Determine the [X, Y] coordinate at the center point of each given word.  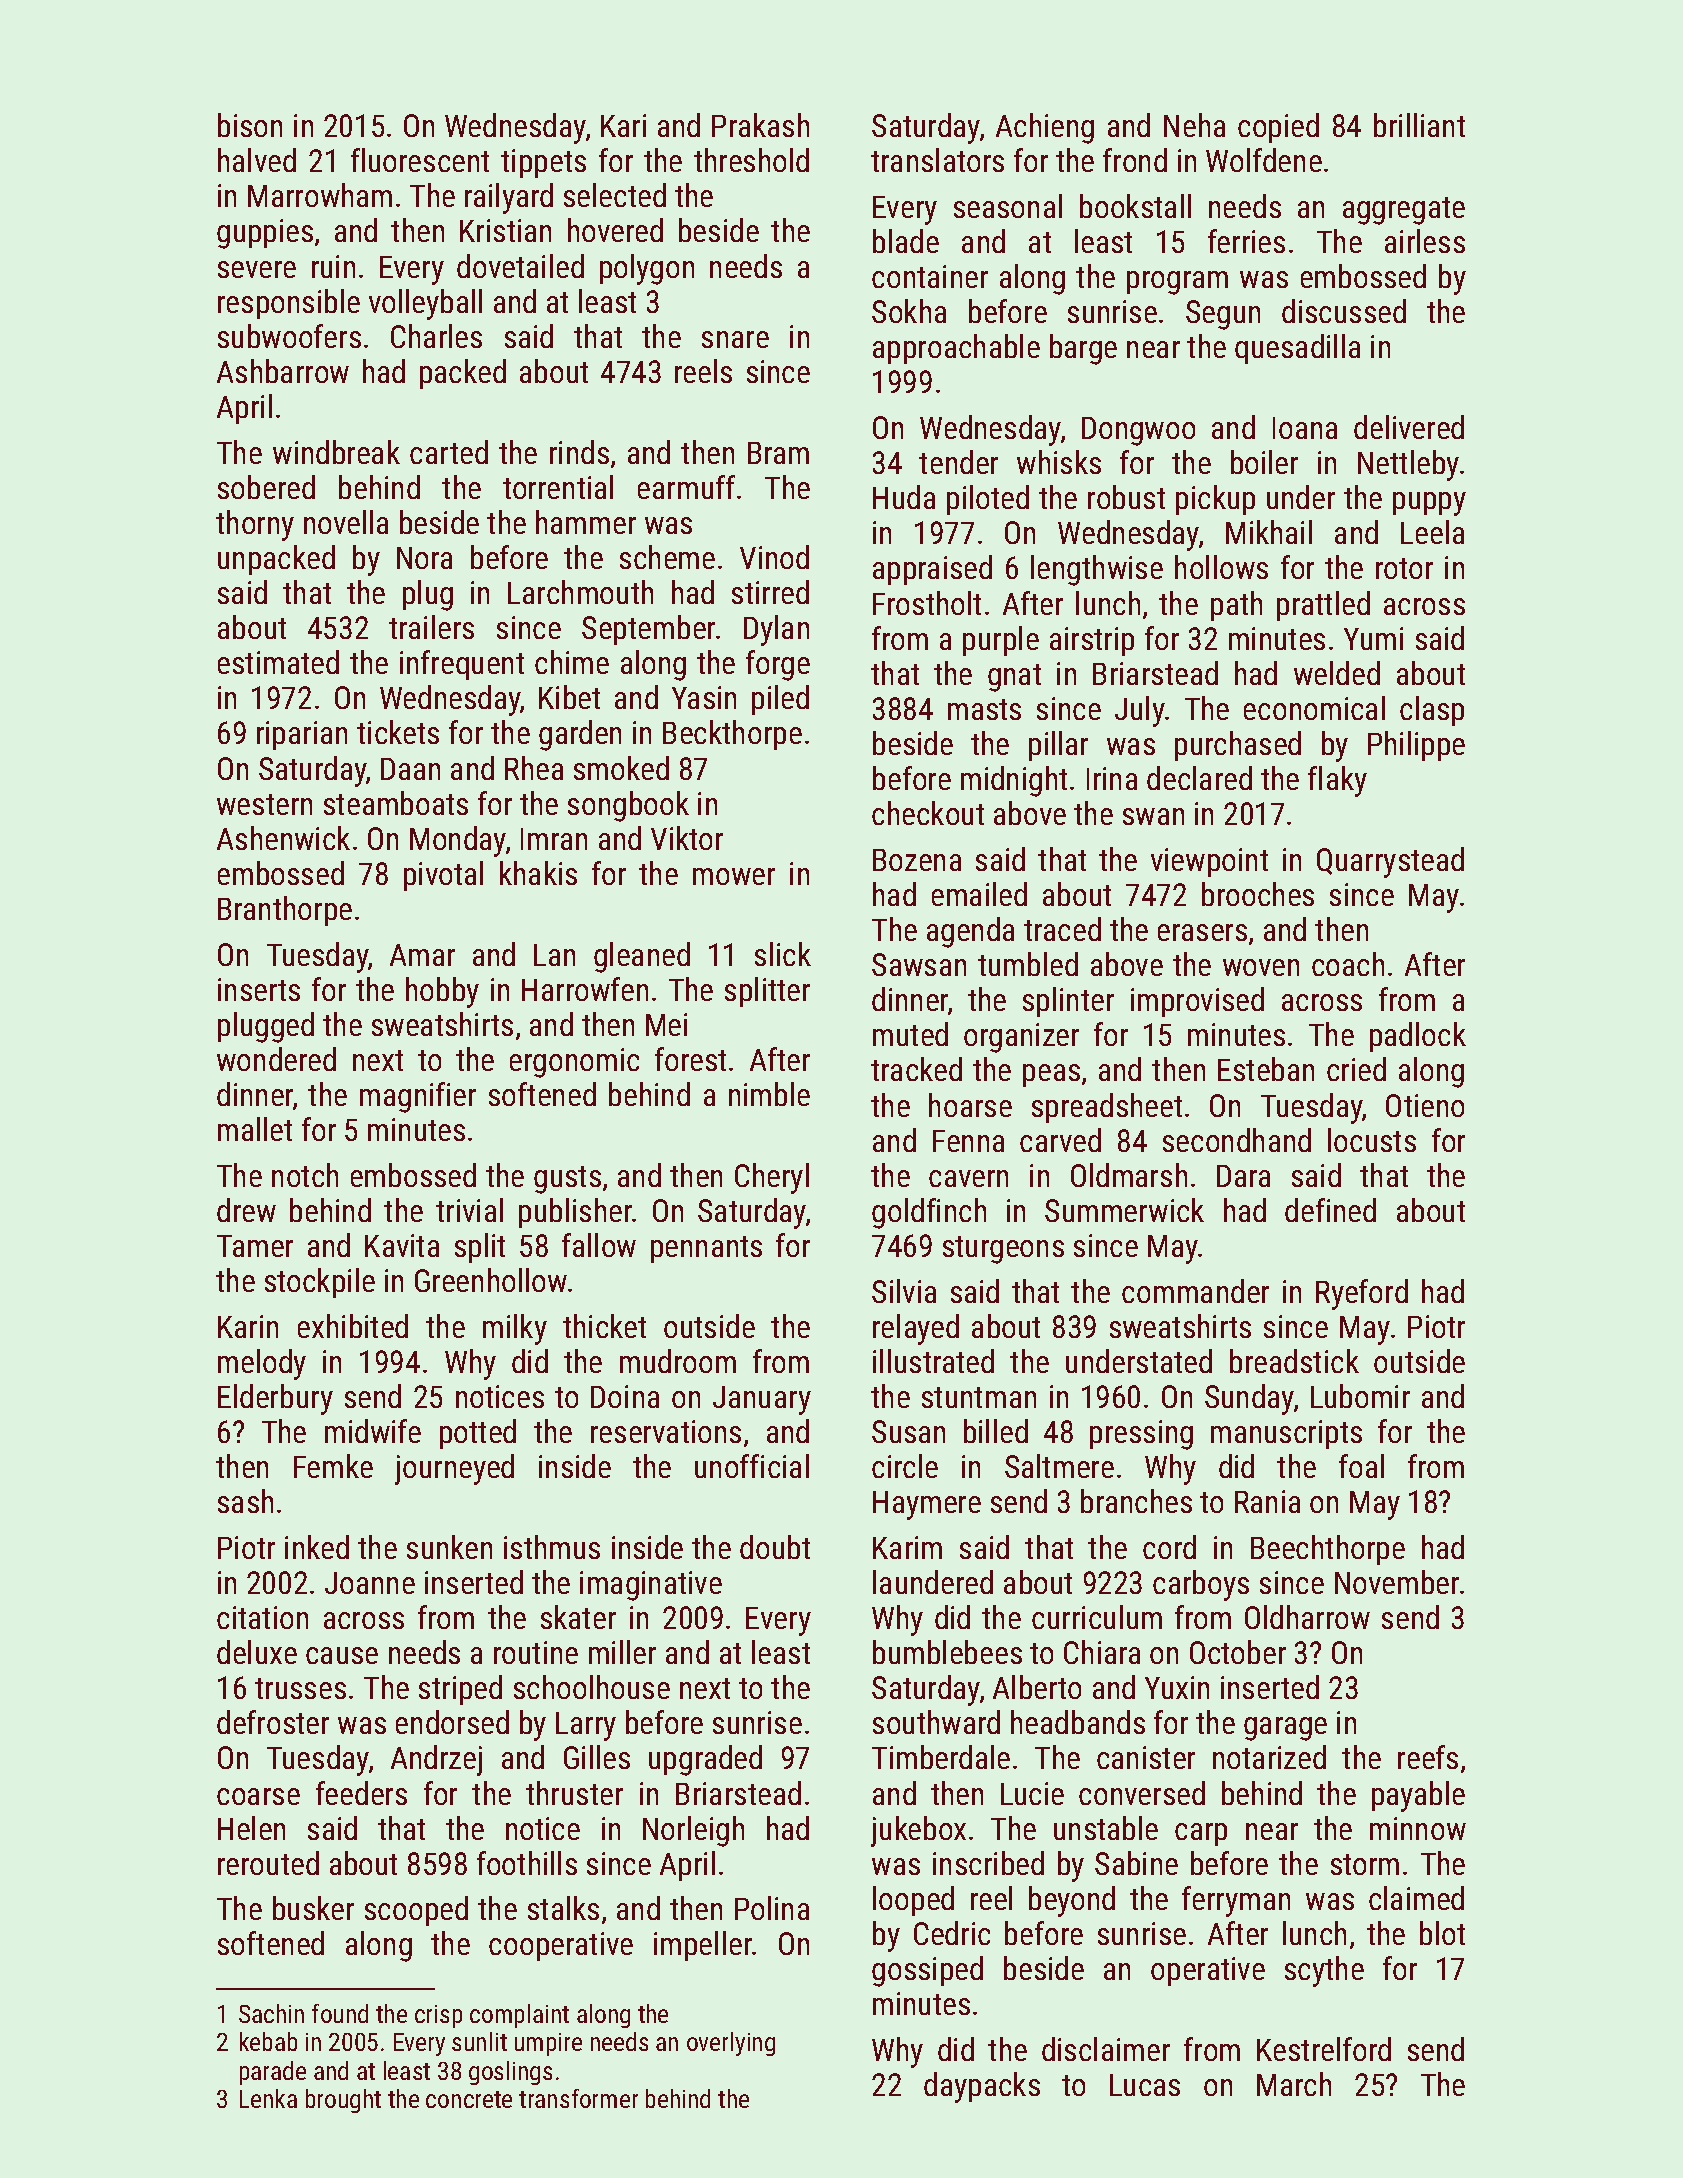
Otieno [1425, 1105]
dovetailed [520, 266]
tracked [916, 1069]
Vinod [774, 557]
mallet [255, 1129]
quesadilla [1297, 349]
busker [313, 1908]
